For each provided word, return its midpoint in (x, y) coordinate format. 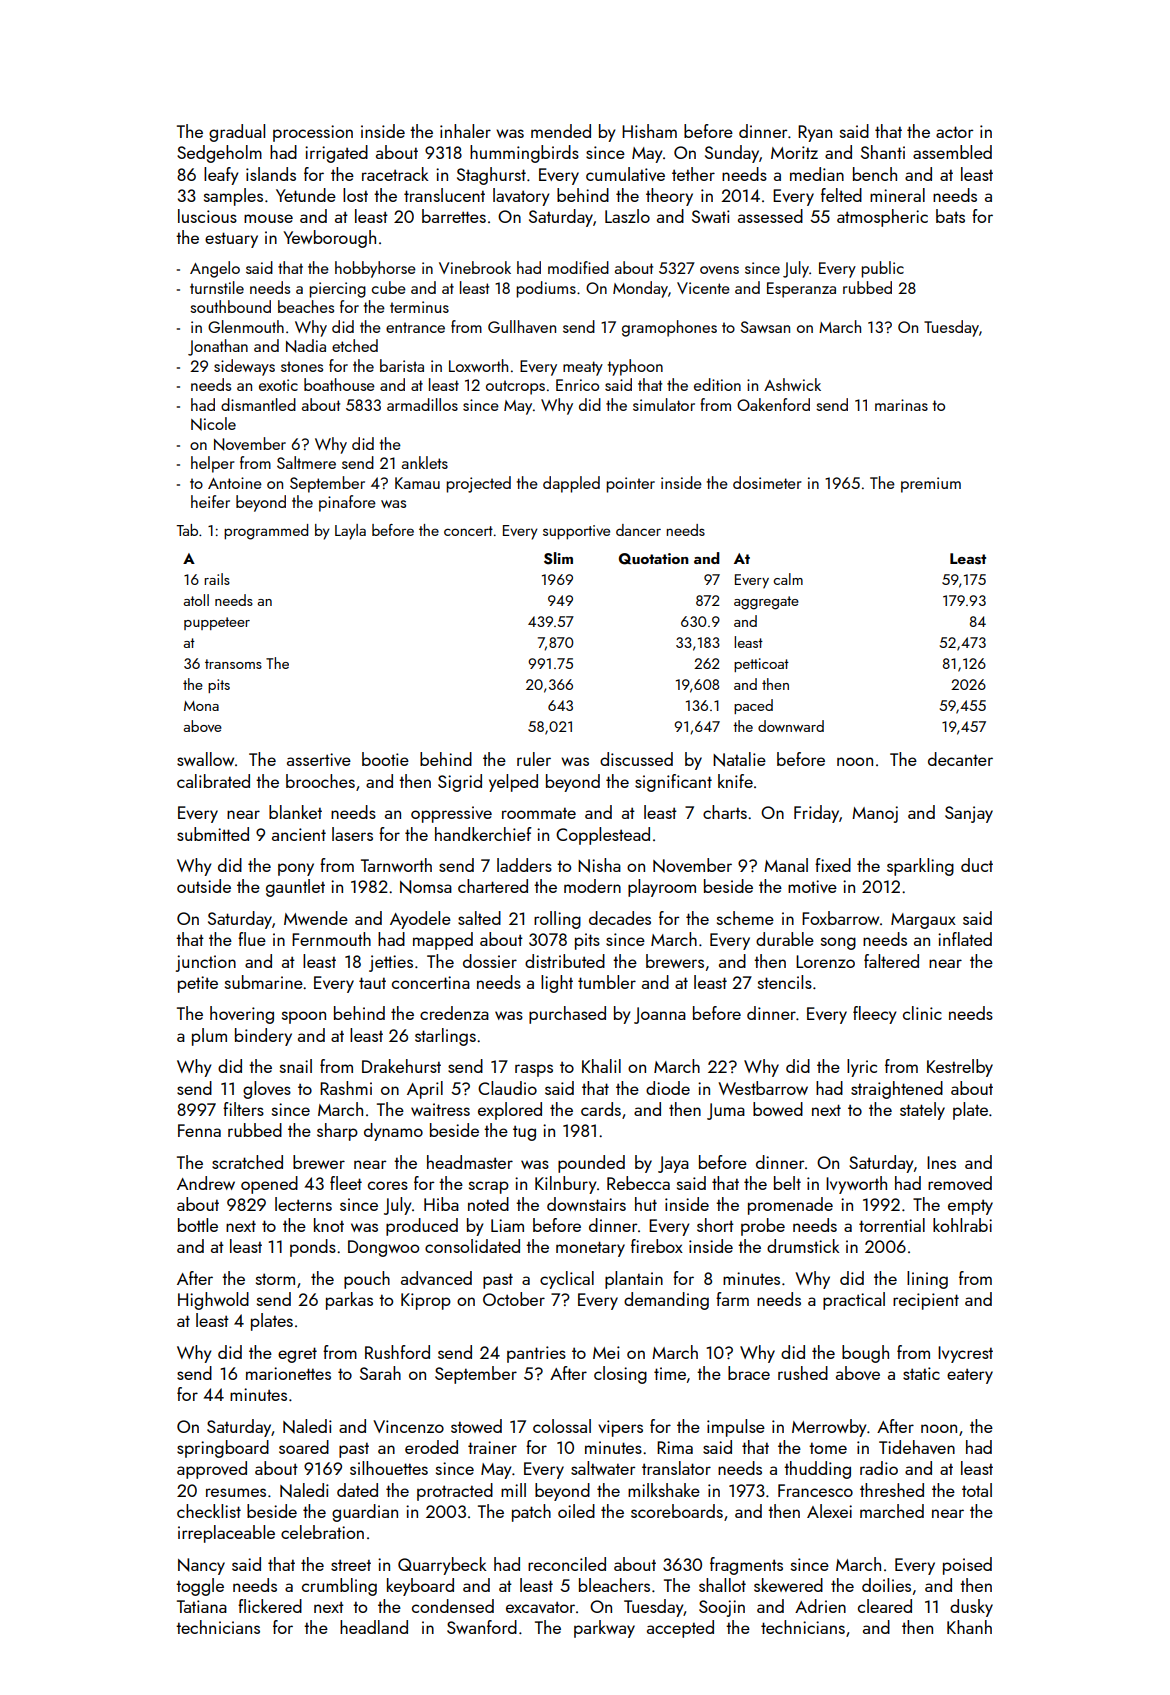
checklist (209, 1511)
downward (791, 726)
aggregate (766, 603)
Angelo (215, 269)
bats (950, 216)
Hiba (441, 1204)
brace (749, 1373)
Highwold (213, 1301)
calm (788, 579)
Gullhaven (522, 326)
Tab (187, 530)
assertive (319, 759)
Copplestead (603, 836)
